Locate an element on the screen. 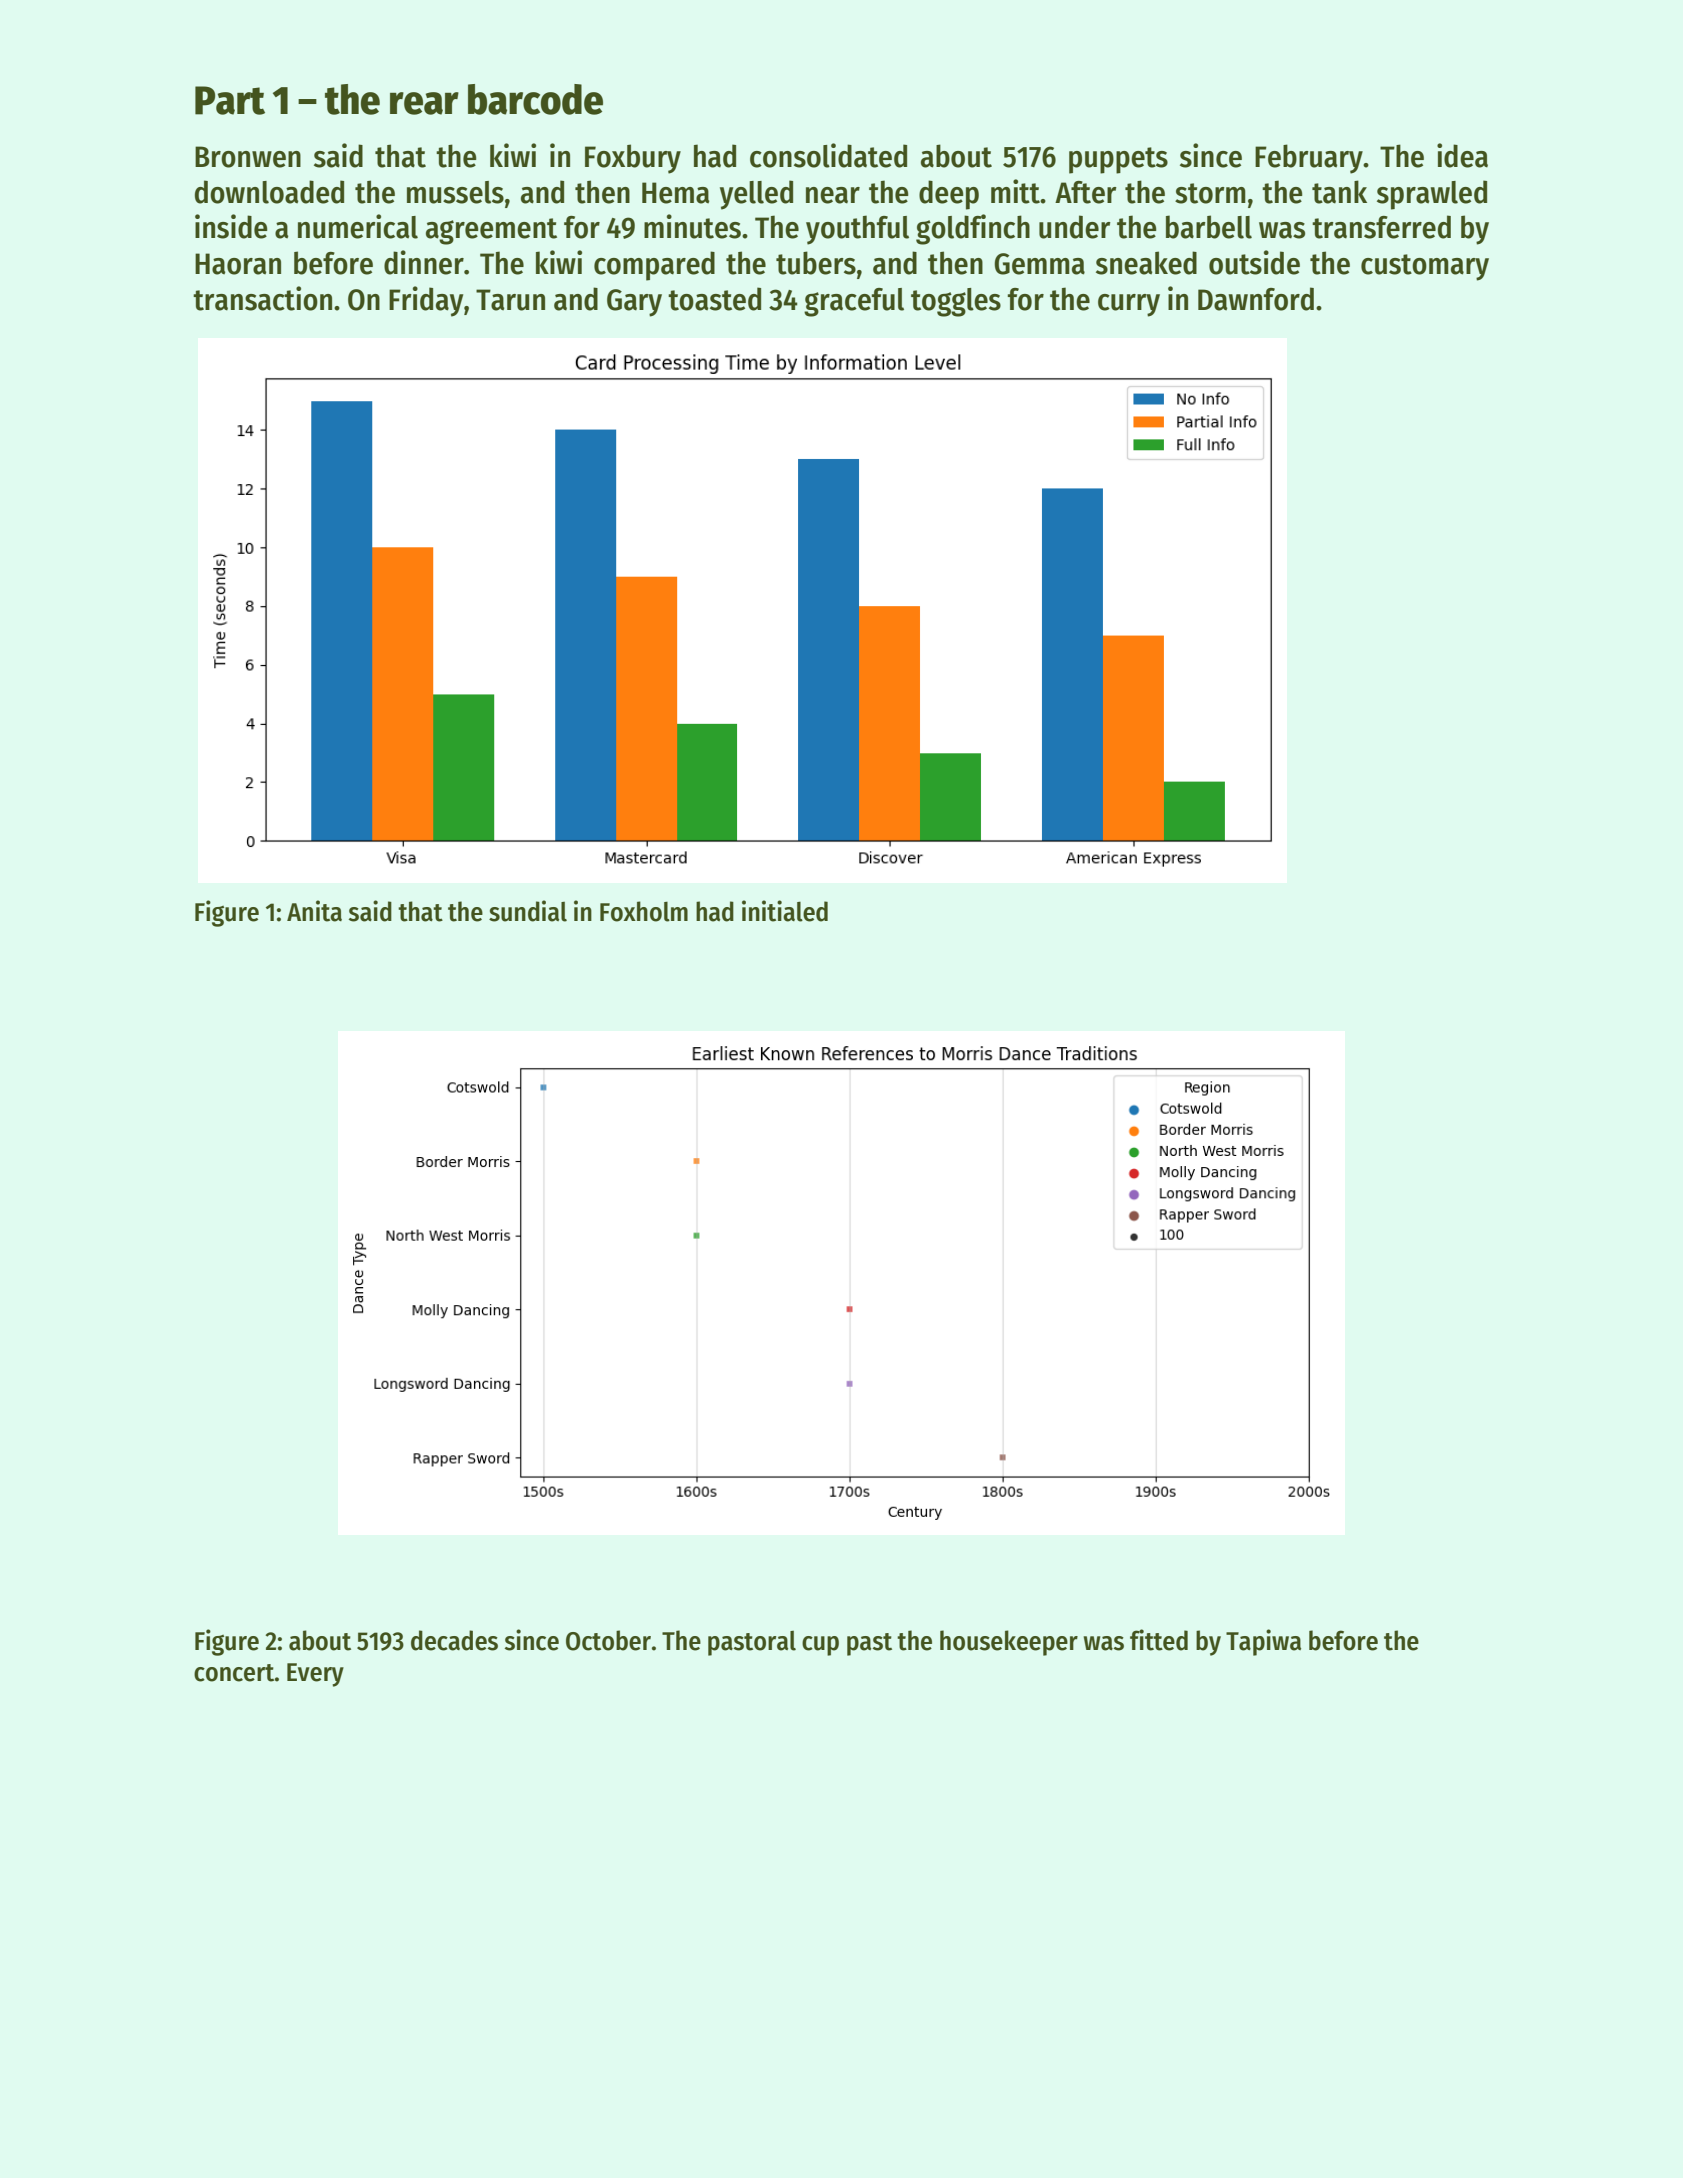 The width and height of the screenshot is (1683, 2178). Anita is located at coordinates (314, 911).
